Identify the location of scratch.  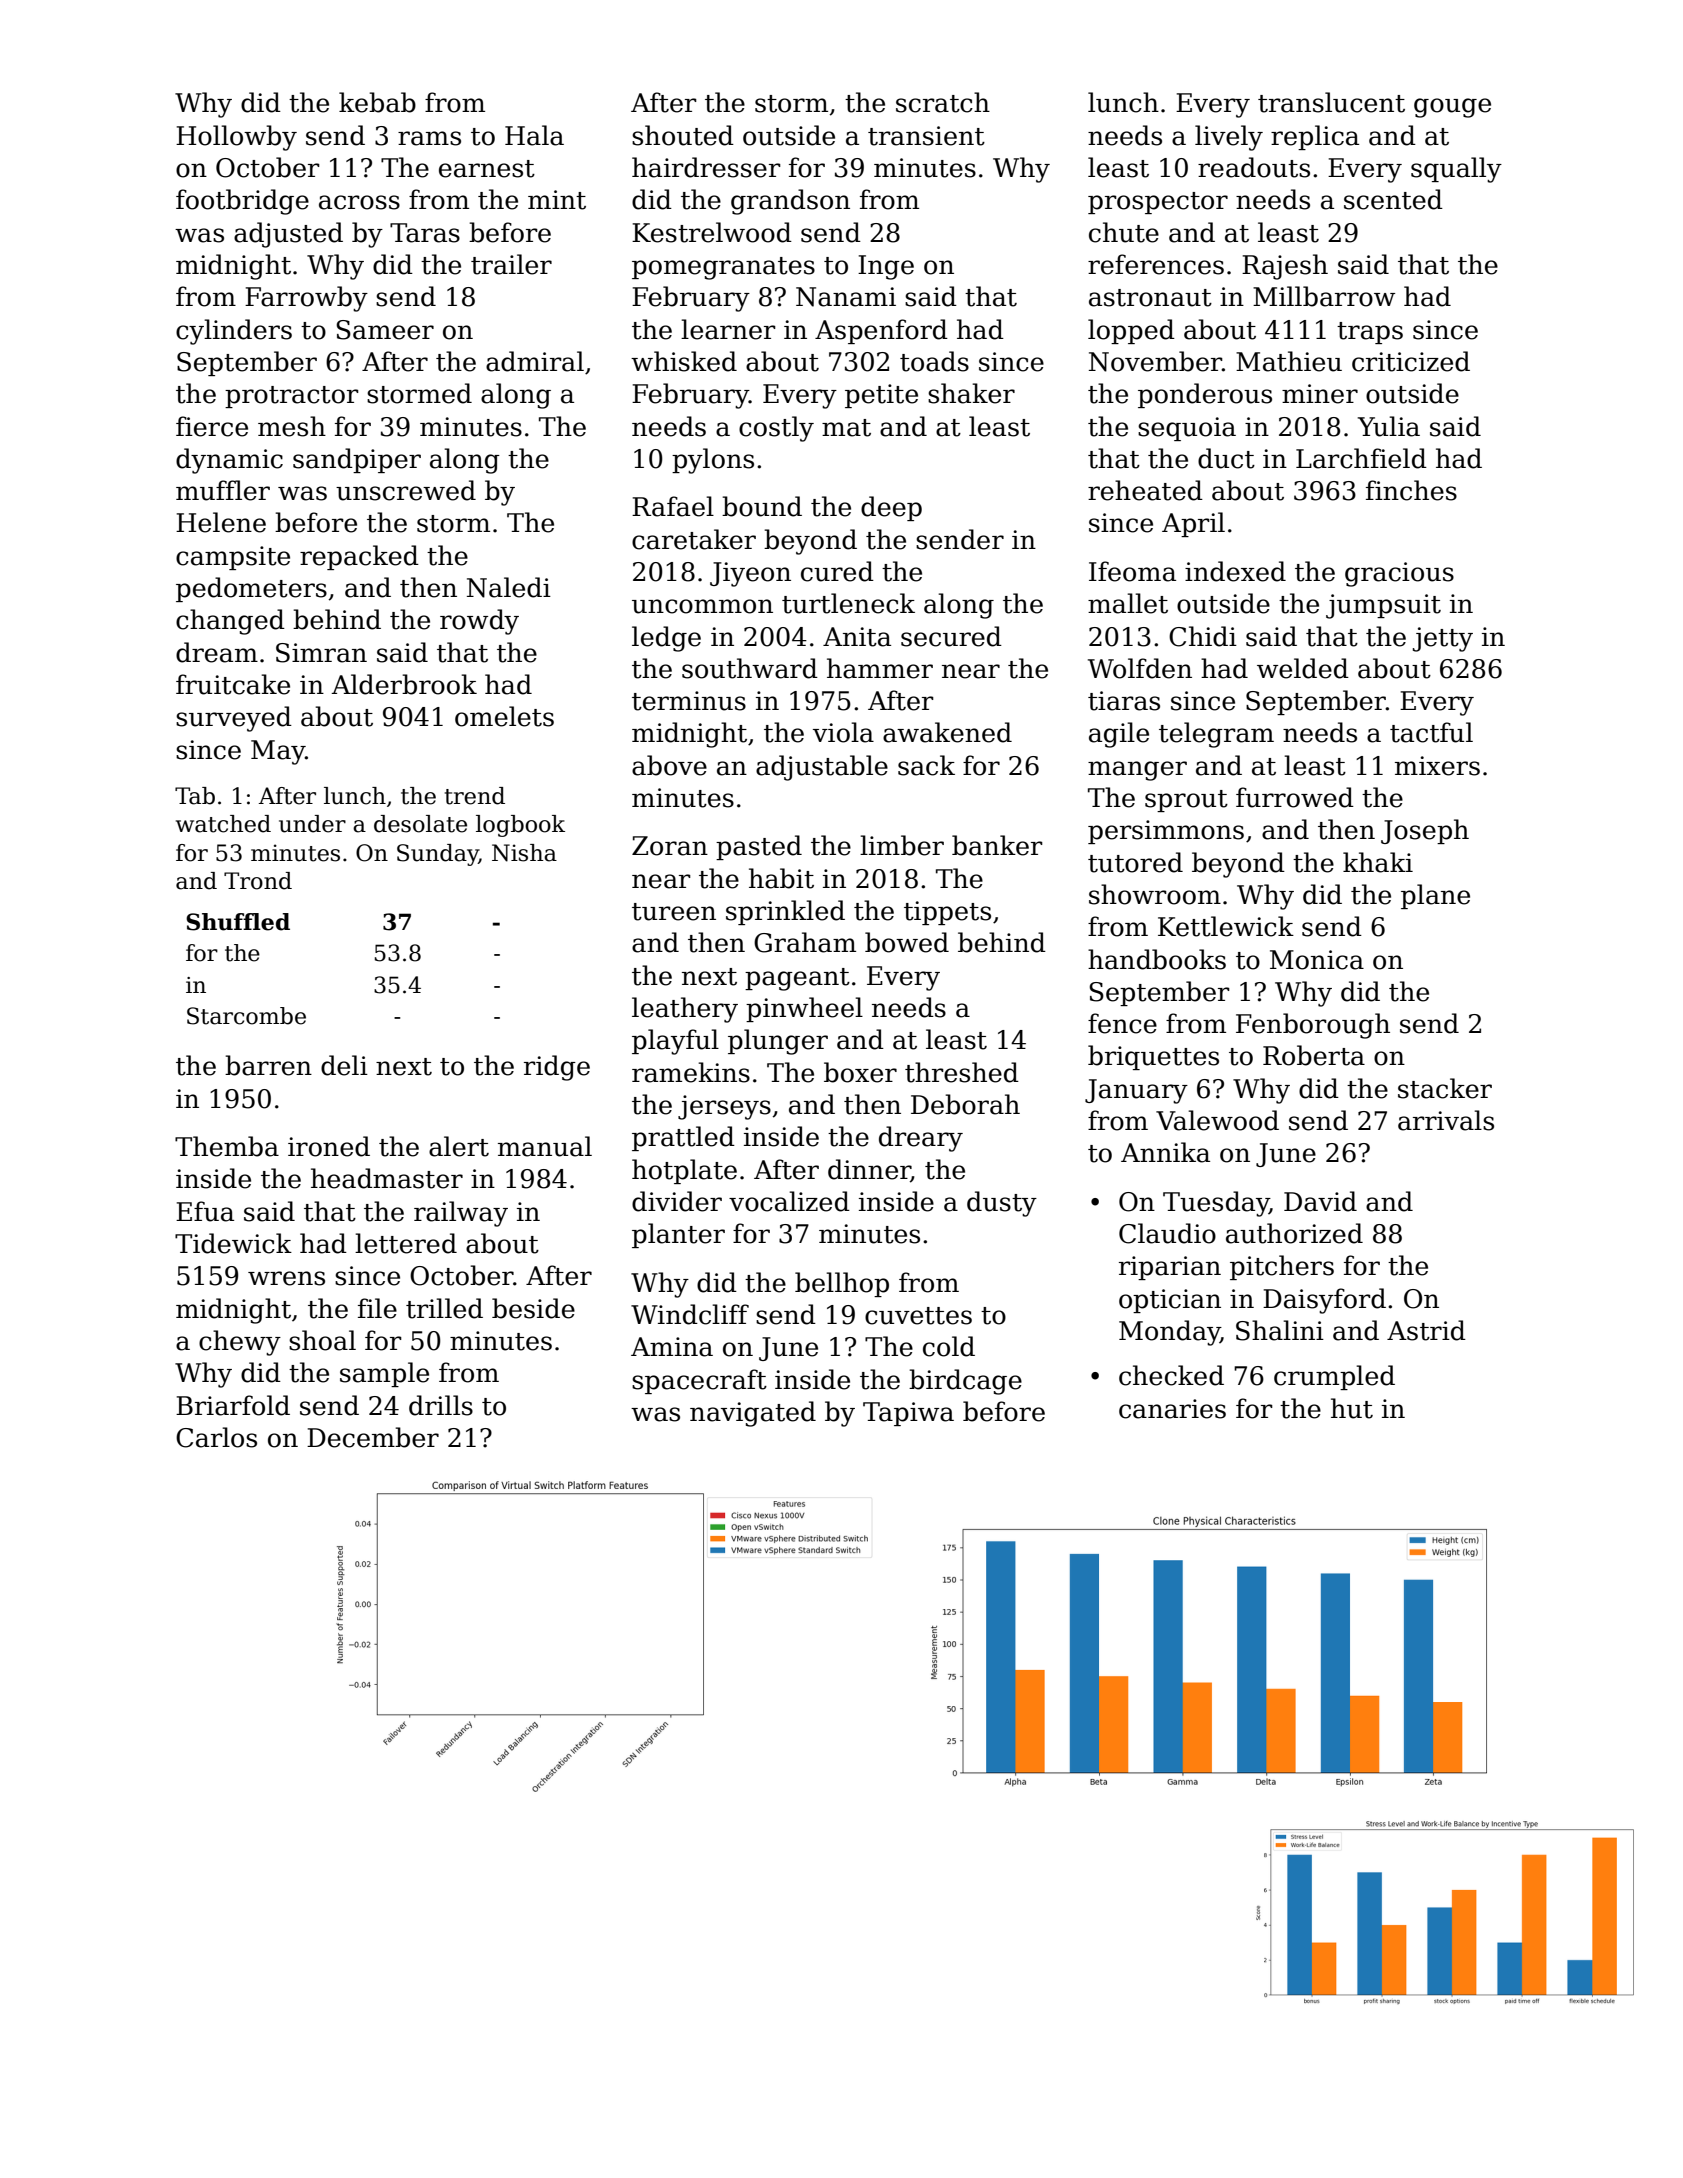
(943, 102).
